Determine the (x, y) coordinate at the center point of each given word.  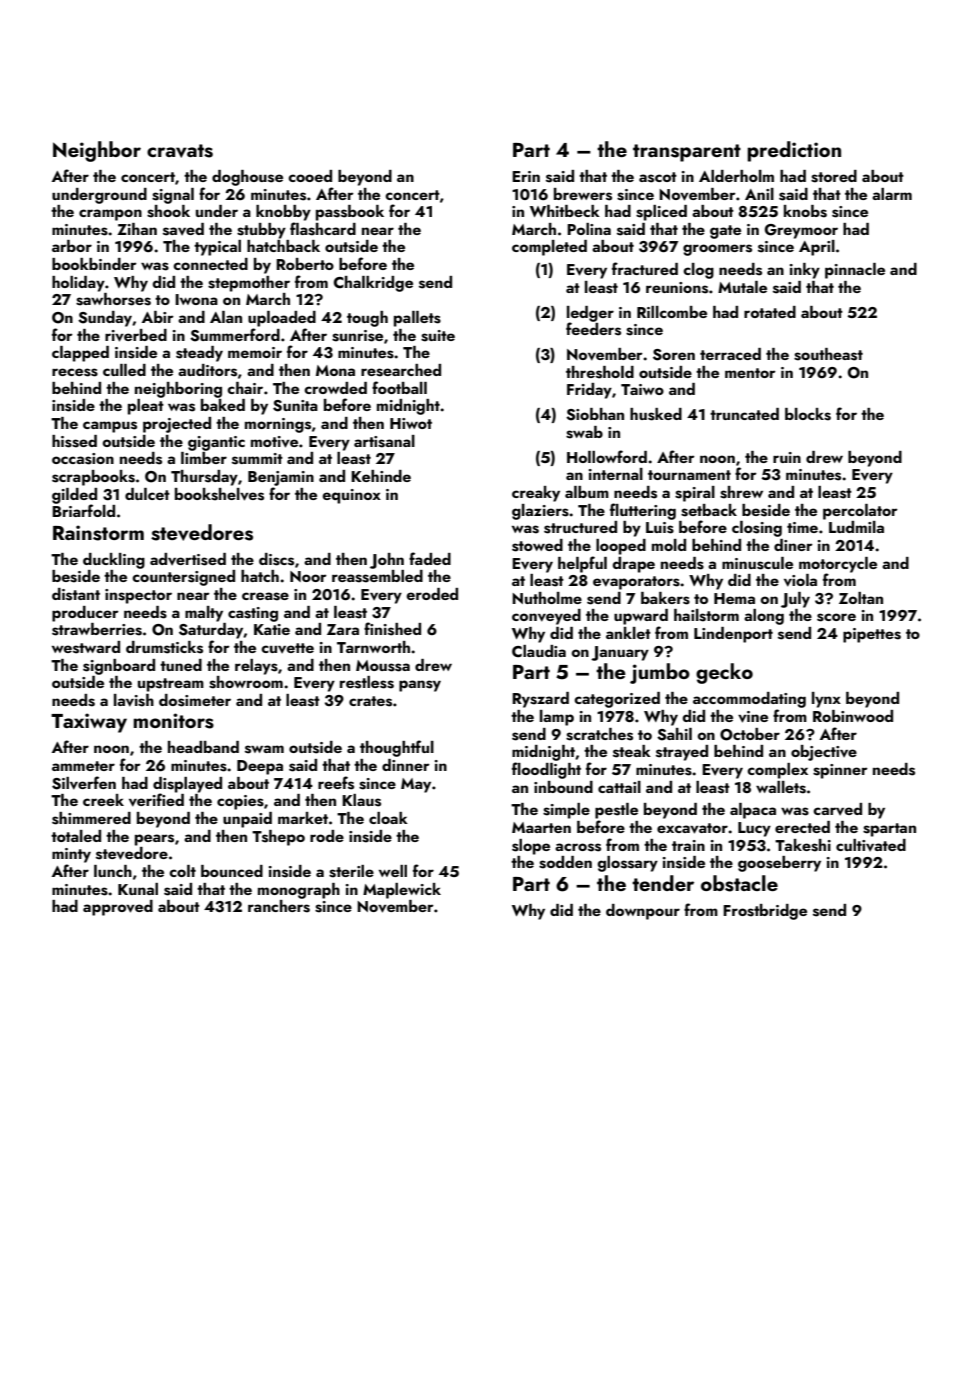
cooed (310, 176)
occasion (83, 459)
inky (805, 271)
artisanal (384, 441)
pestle (616, 811)
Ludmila (856, 527)
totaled (76, 836)
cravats (180, 151)
